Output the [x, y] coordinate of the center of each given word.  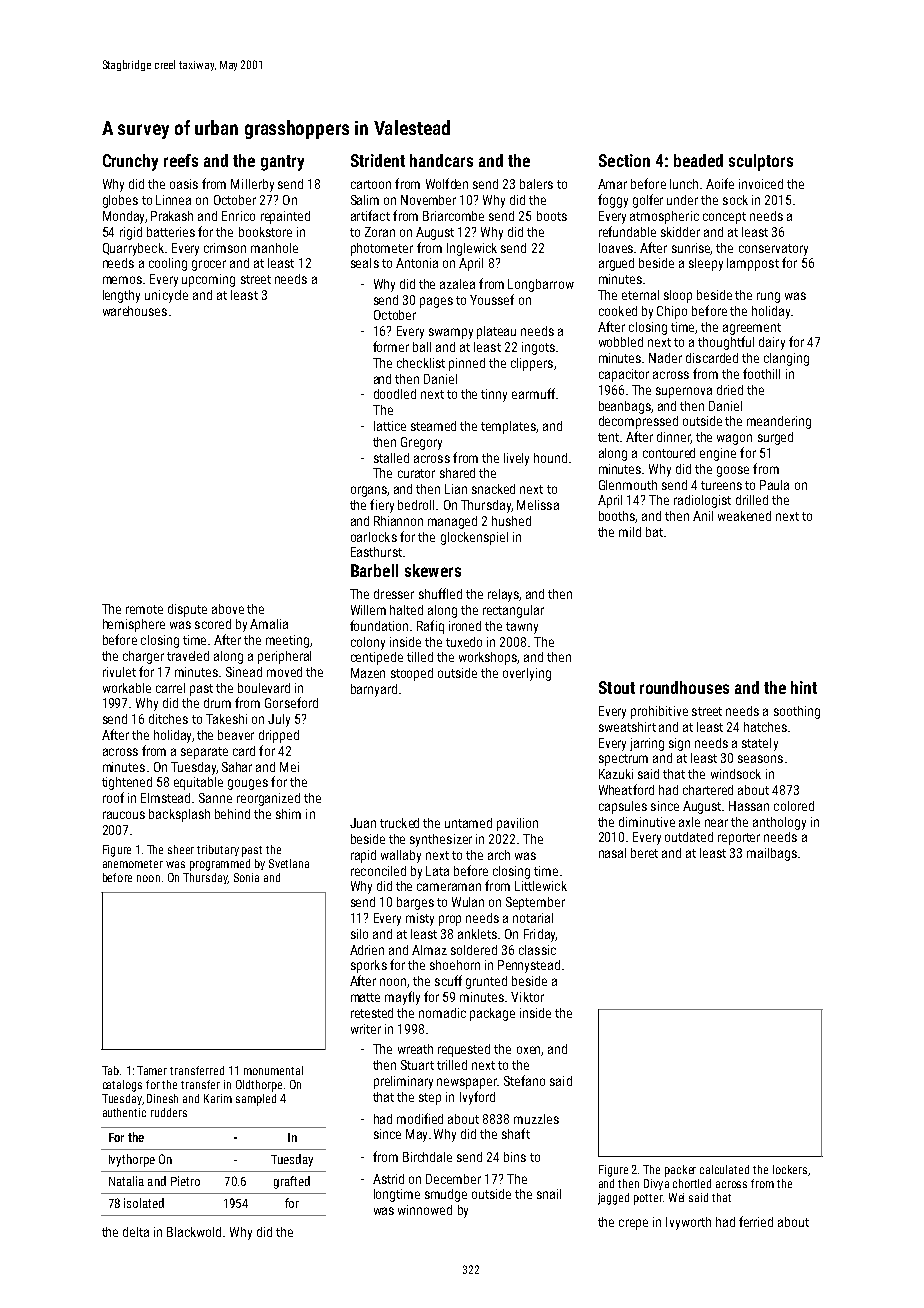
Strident [378, 160]
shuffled [440, 593]
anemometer [133, 864]
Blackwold [194, 1232]
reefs [181, 160]
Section [624, 160]
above [228, 609]
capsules [623, 807]
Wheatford [626, 789]
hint [804, 687]
